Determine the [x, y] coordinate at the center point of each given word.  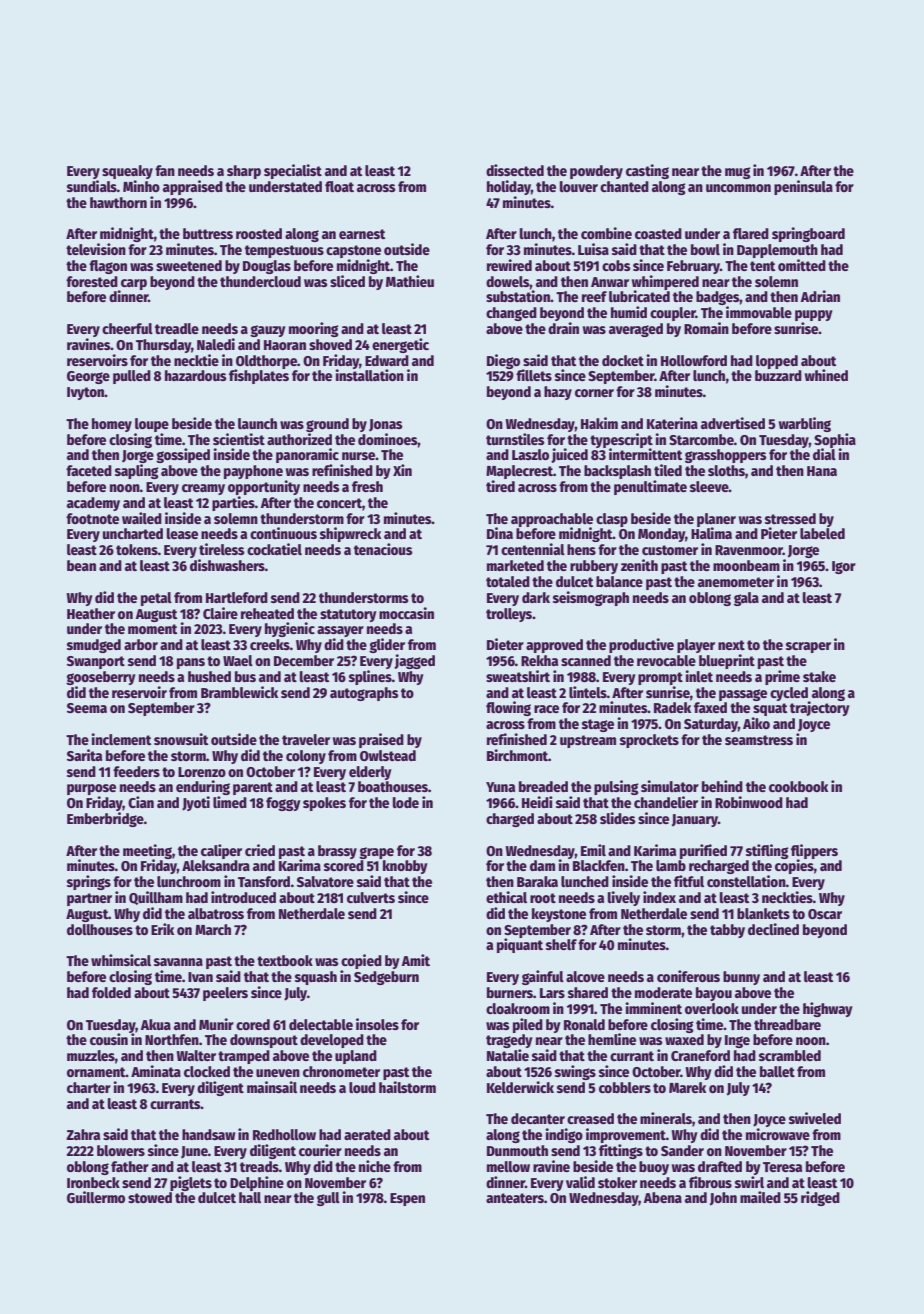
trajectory [820, 708]
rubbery [594, 567]
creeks [270, 644]
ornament [96, 1072]
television [96, 249]
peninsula [803, 187]
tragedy [509, 1041]
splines [370, 677]
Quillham [156, 898]
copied [361, 961]
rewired [509, 265]
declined [773, 929]
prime [782, 677]
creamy [203, 489]
